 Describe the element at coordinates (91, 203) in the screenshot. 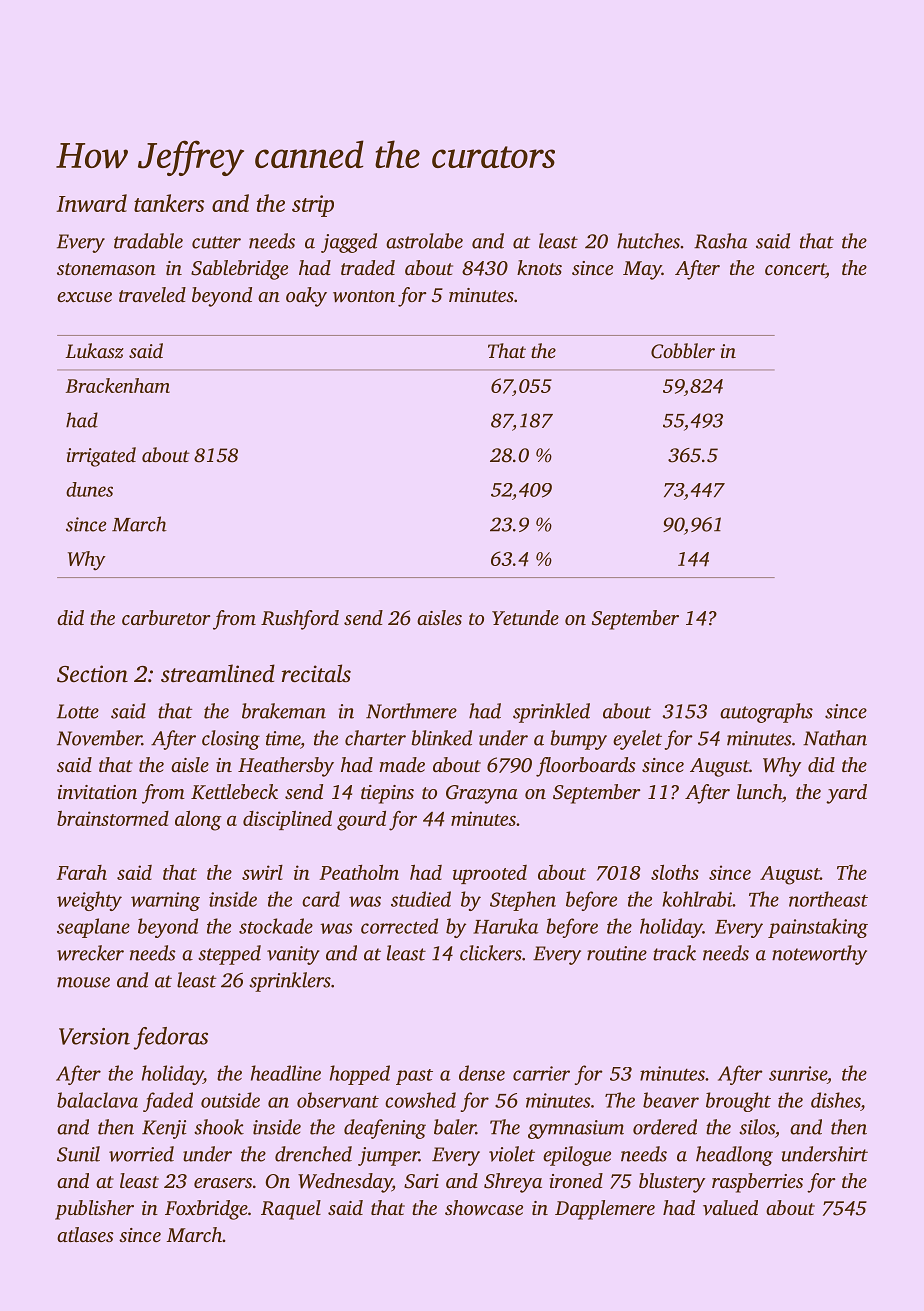

I see `Inward` at that location.
